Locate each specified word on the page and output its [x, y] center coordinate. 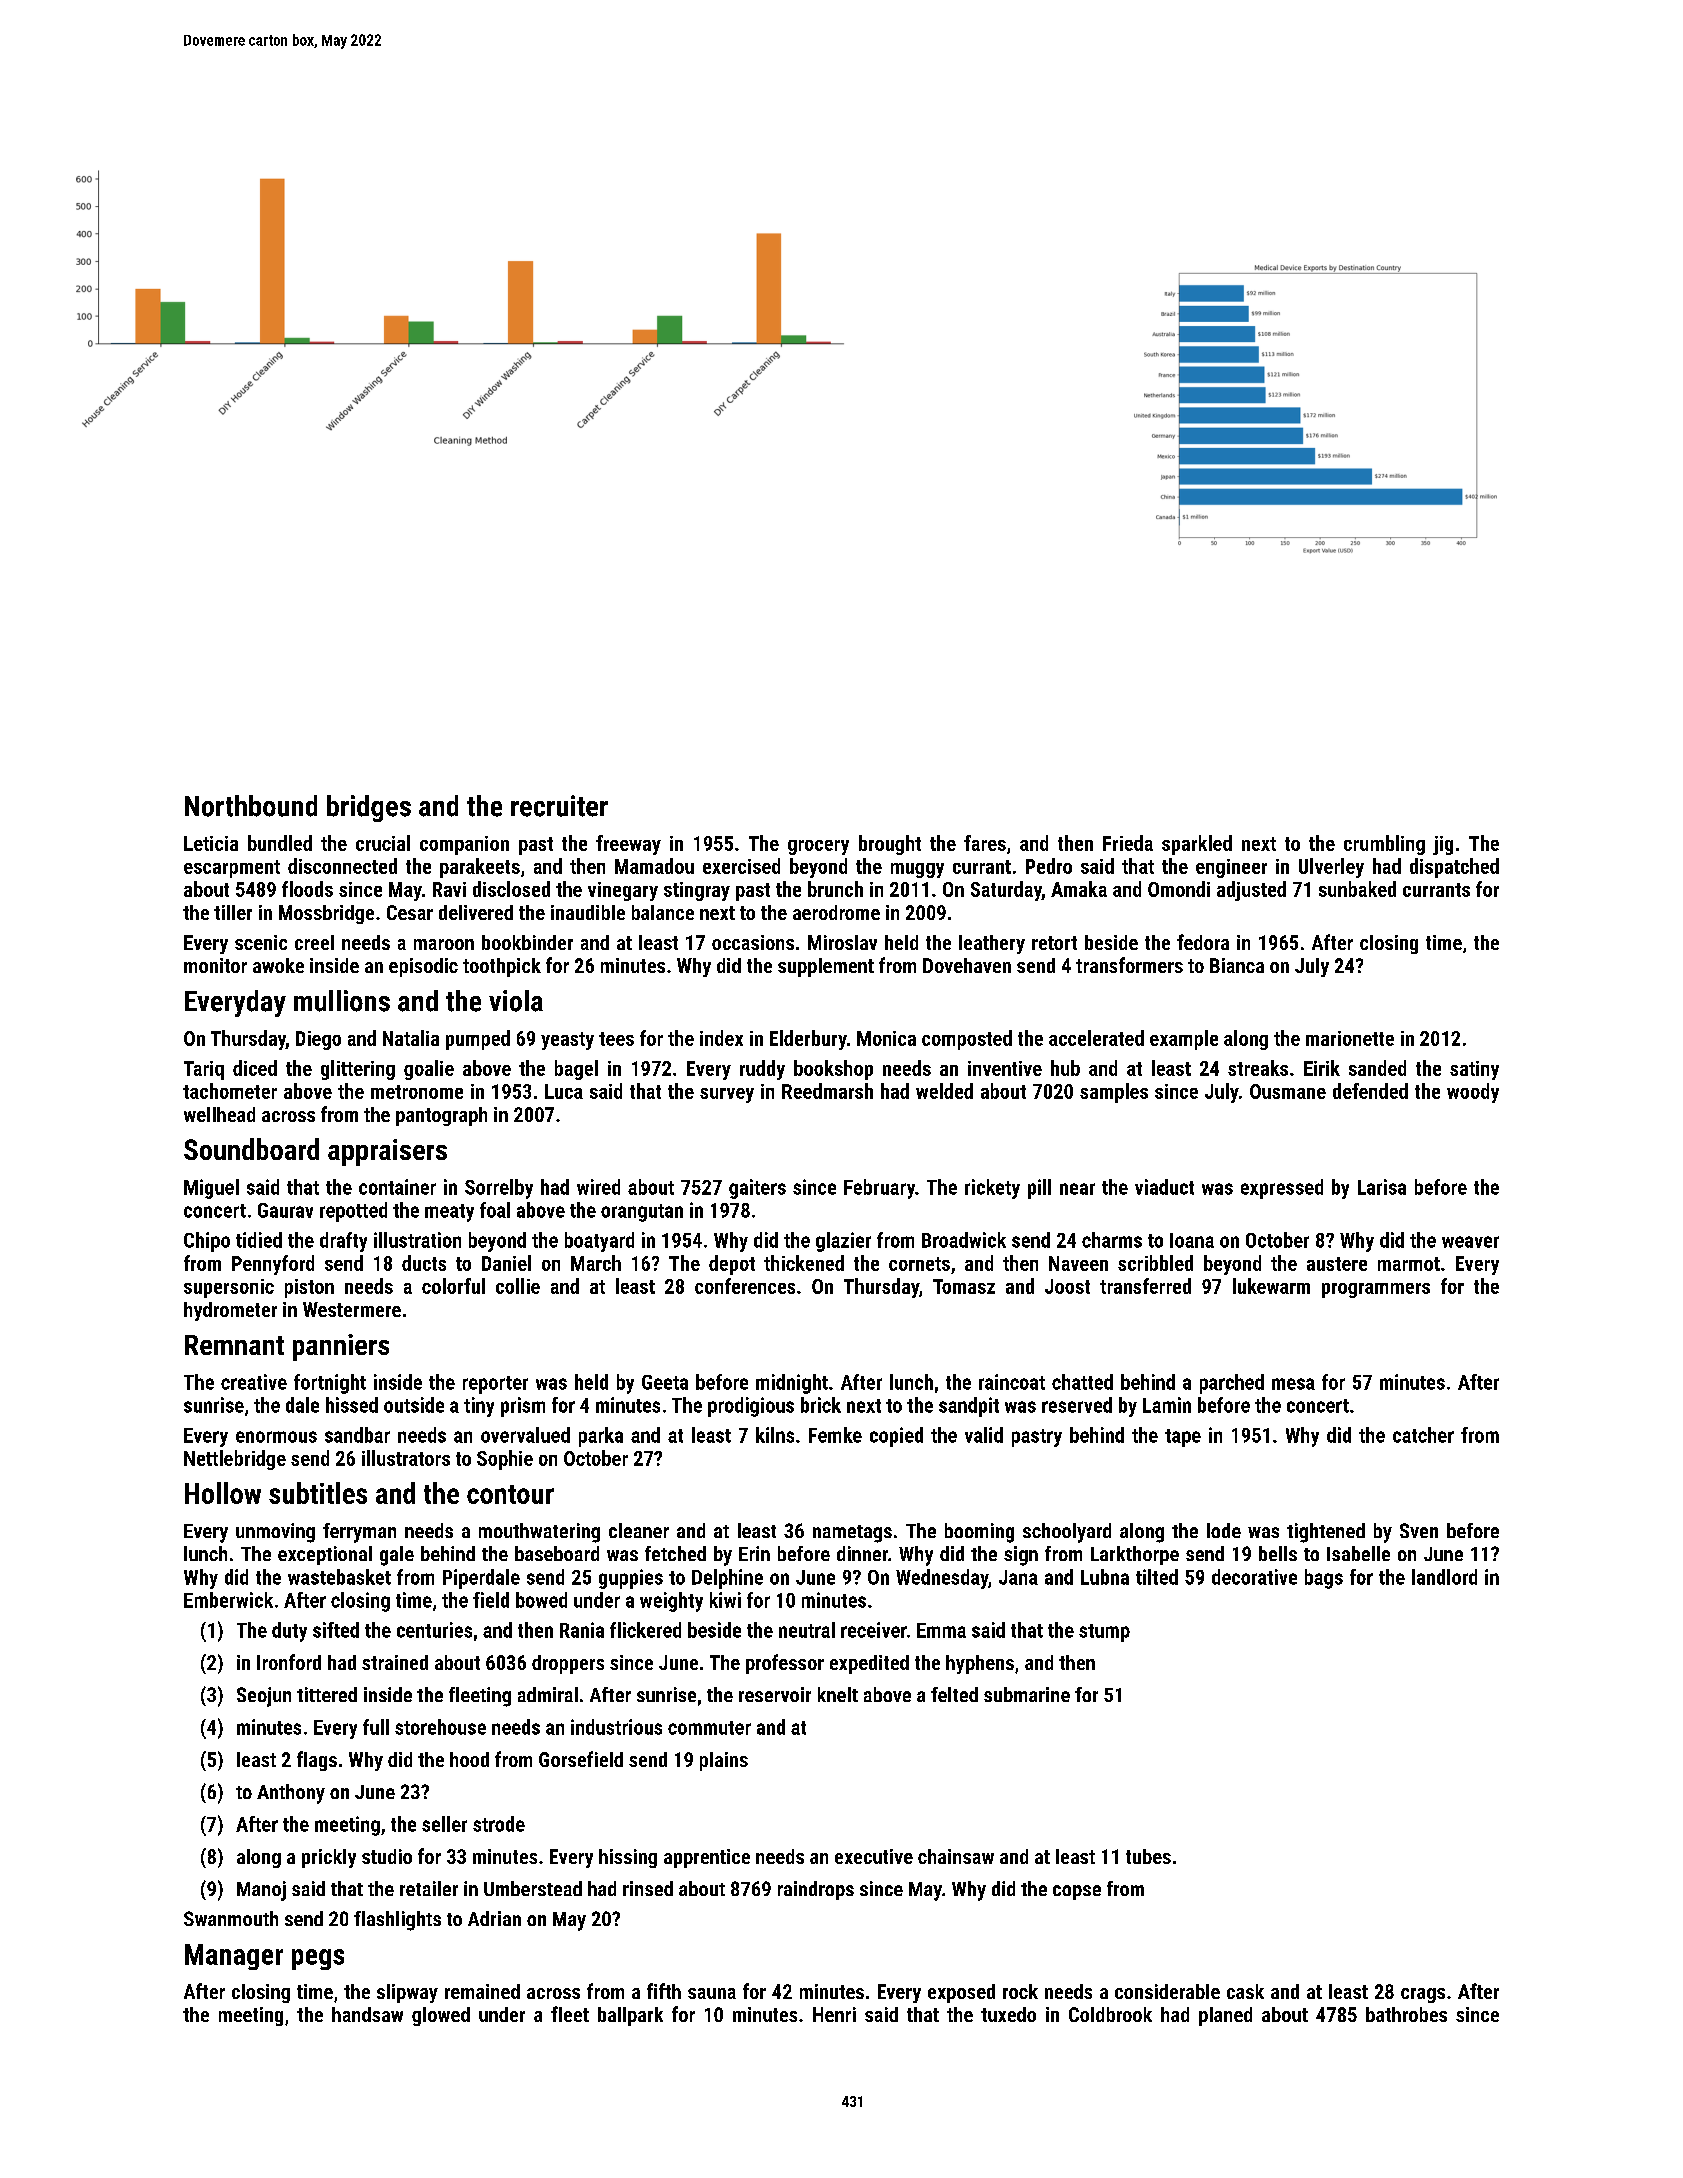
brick [821, 1405]
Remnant [234, 1345]
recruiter [559, 806]
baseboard [557, 1553]
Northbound [251, 806]
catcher [1423, 1435]
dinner [862, 1553]
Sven [1419, 1530]
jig [1443, 845]
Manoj [261, 1891]
